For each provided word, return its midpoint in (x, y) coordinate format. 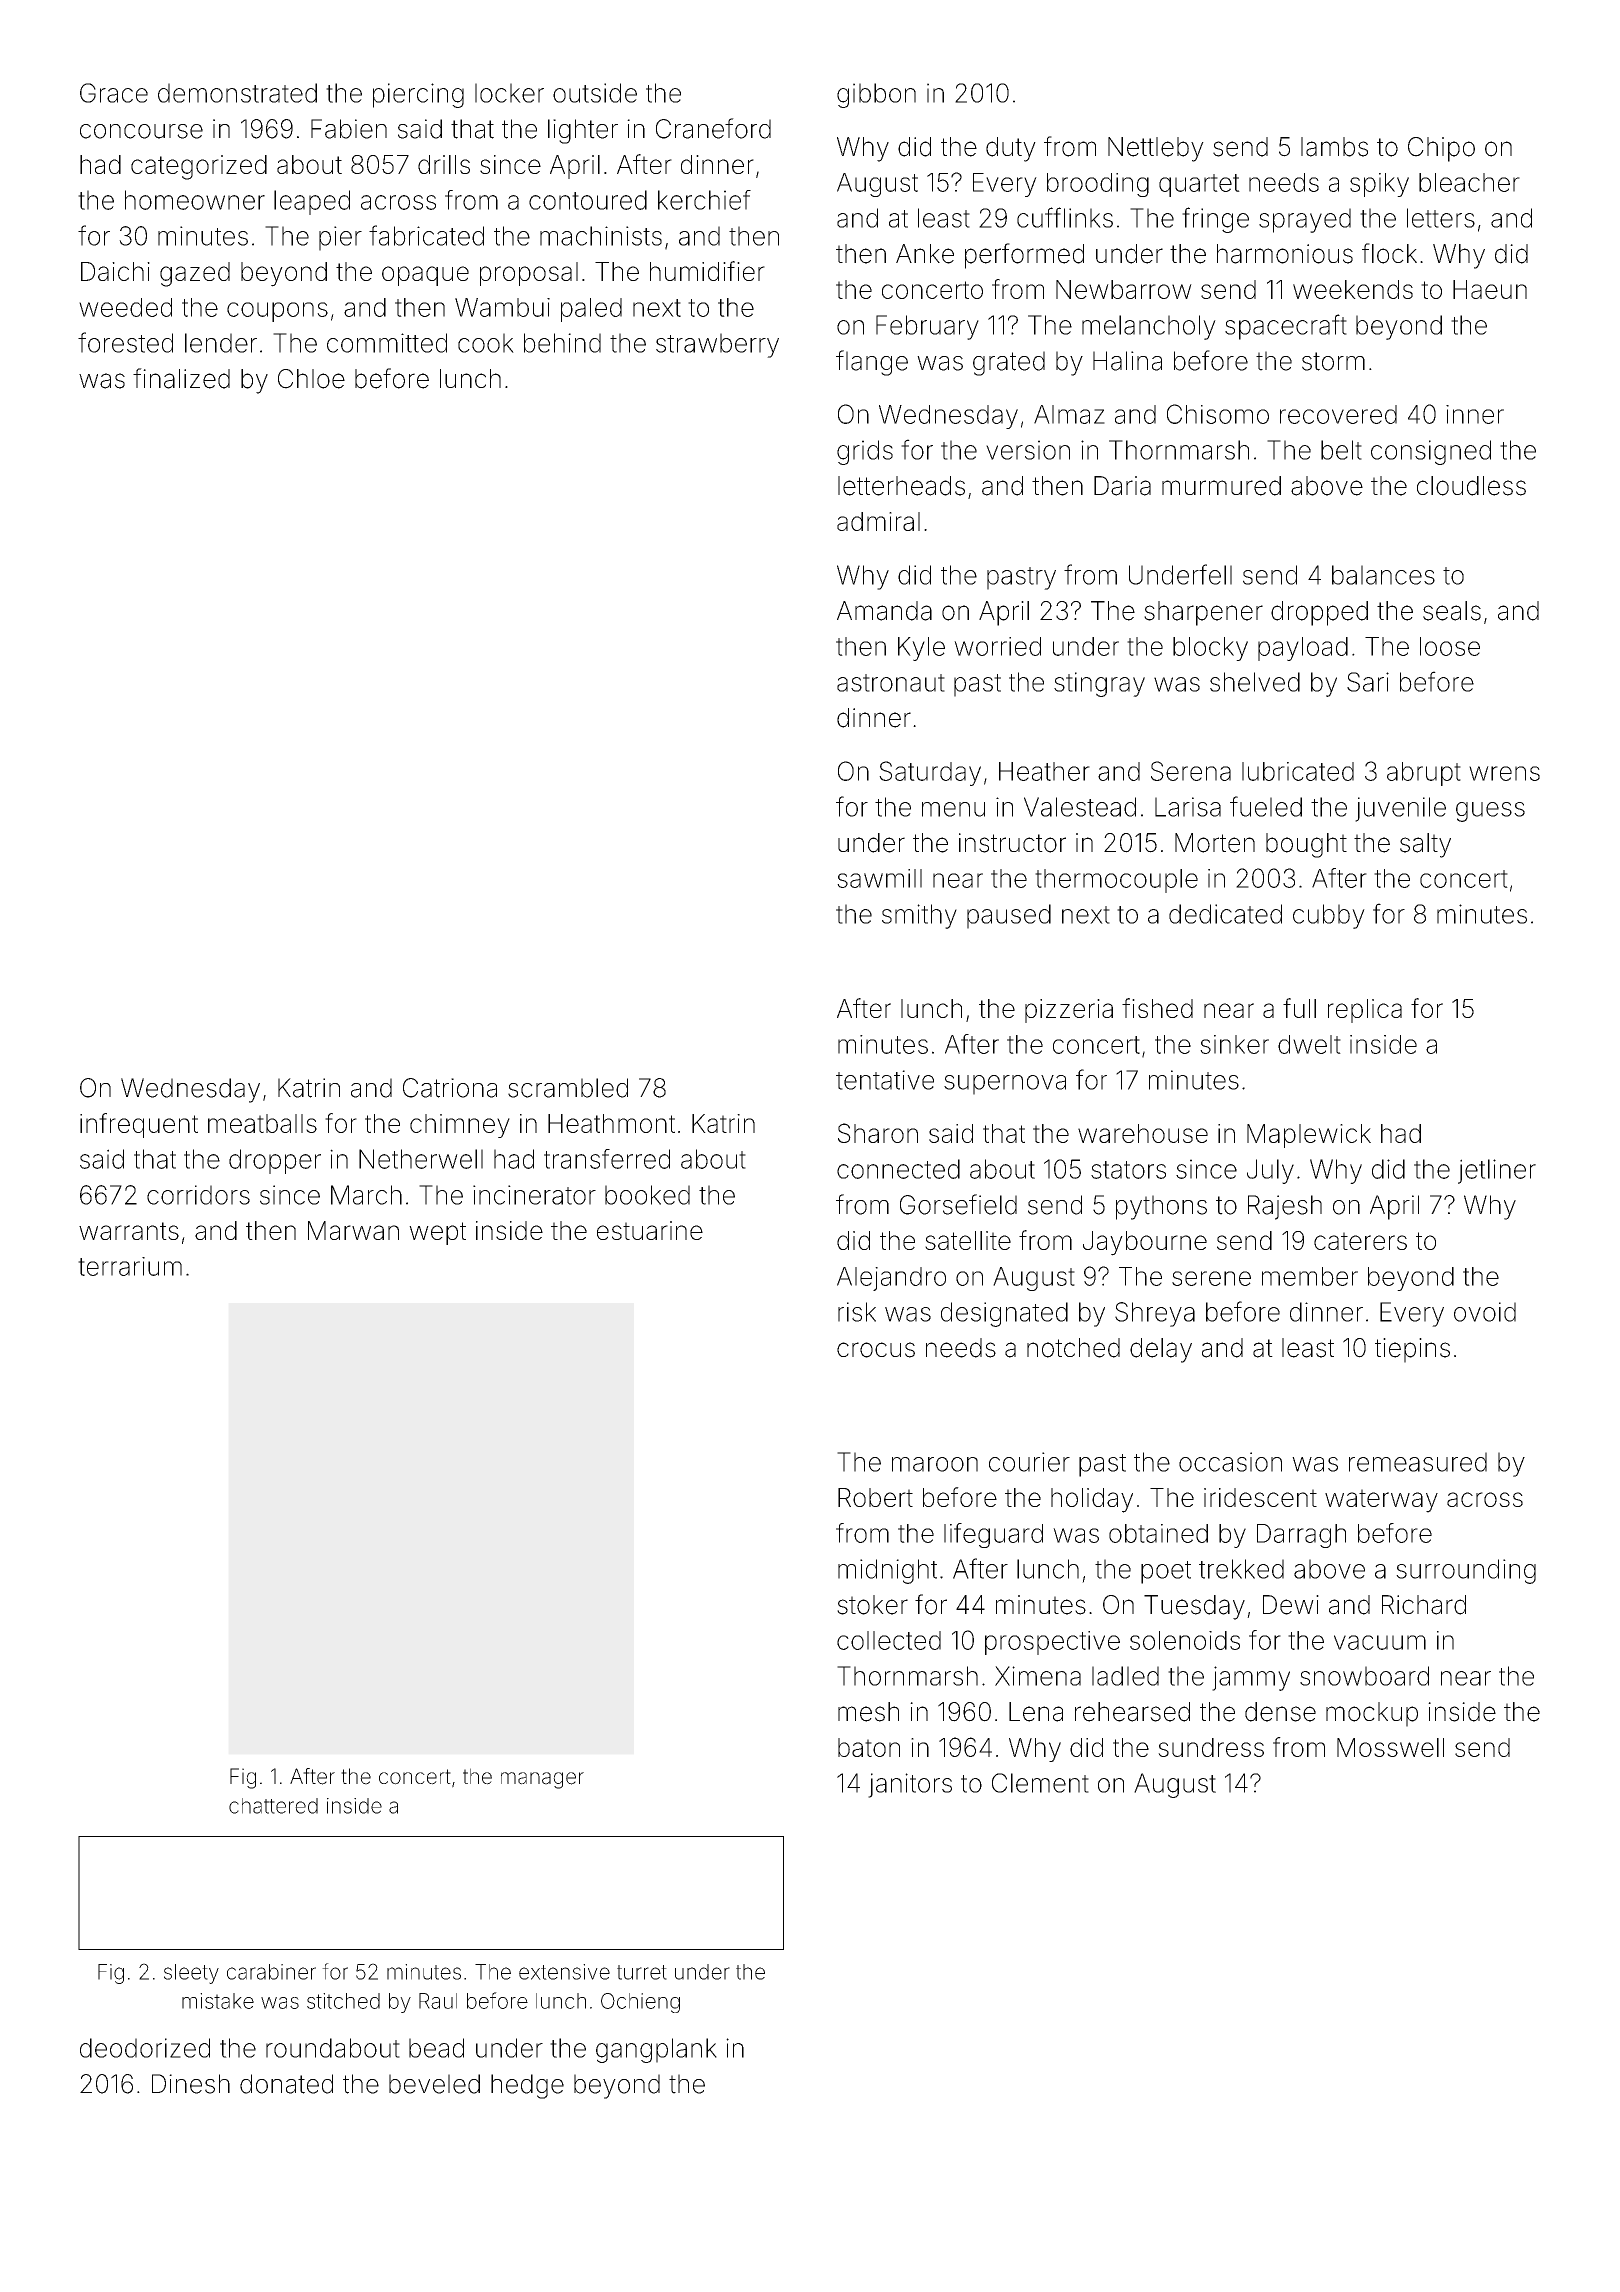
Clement (1040, 1783)
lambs (1334, 147)
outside (595, 93)
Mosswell (1390, 1747)
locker (509, 93)
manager (542, 1780)
